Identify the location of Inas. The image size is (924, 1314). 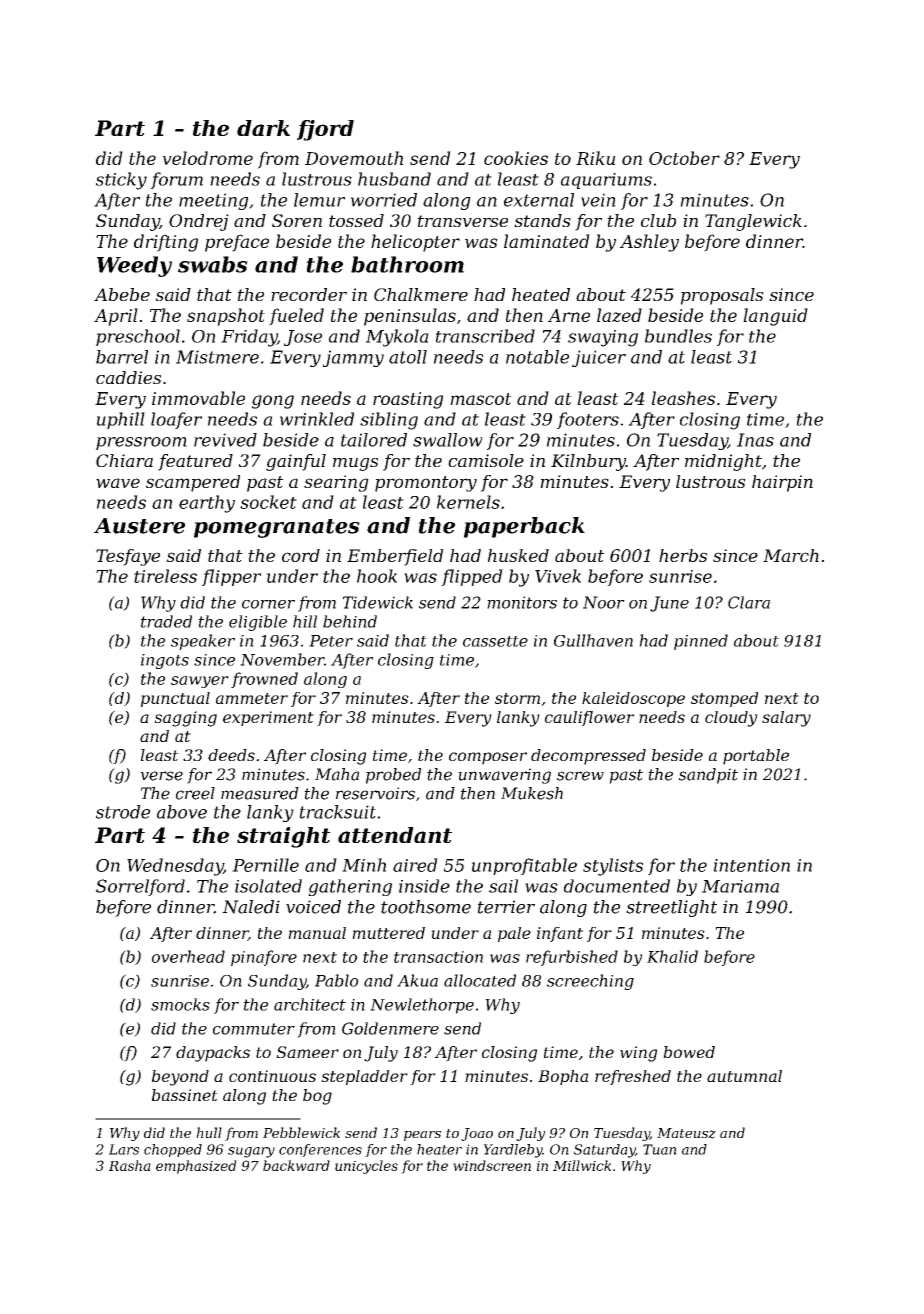
(755, 440).
